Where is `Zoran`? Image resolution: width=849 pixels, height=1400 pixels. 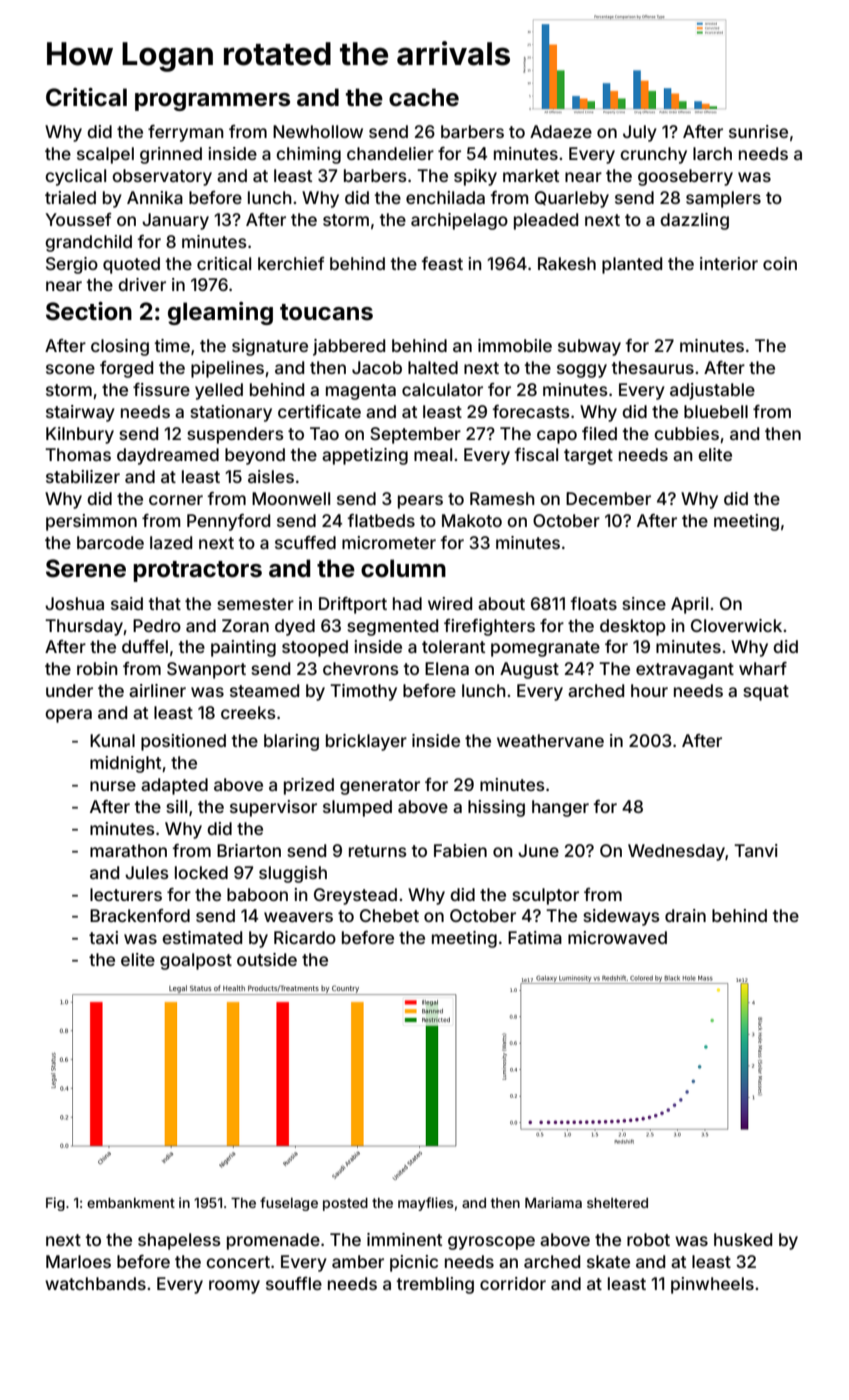
Zoran is located at coordinates (245, 625).
